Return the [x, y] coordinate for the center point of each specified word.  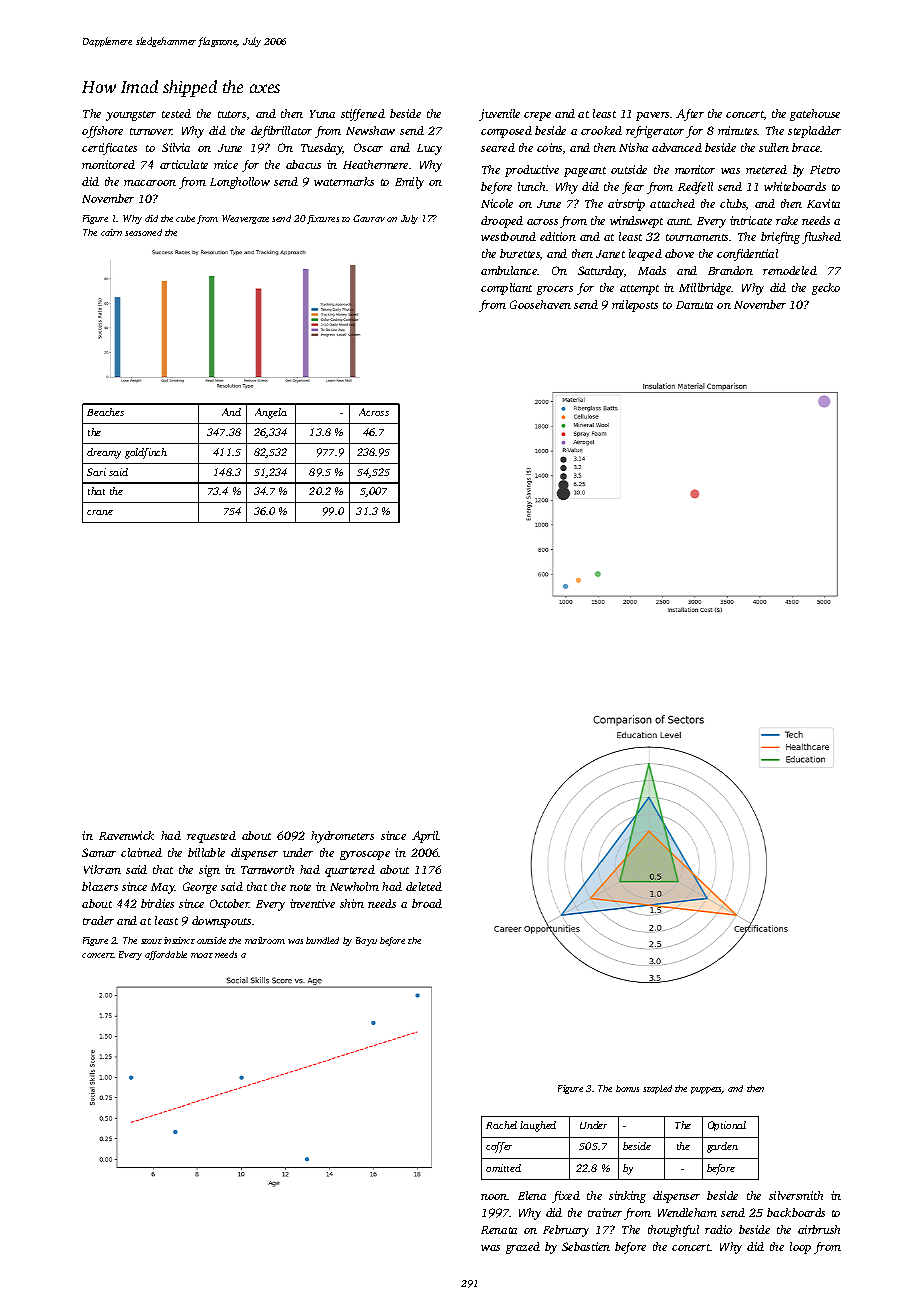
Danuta [694, 305]
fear [633, 188]
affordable [166, 955]
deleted [424, 886]
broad [427, 903]
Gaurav [369, 218]
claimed [141, 852]
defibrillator [281, 132]
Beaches [105, 412]
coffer [499, 1147]
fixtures [323, 219]
